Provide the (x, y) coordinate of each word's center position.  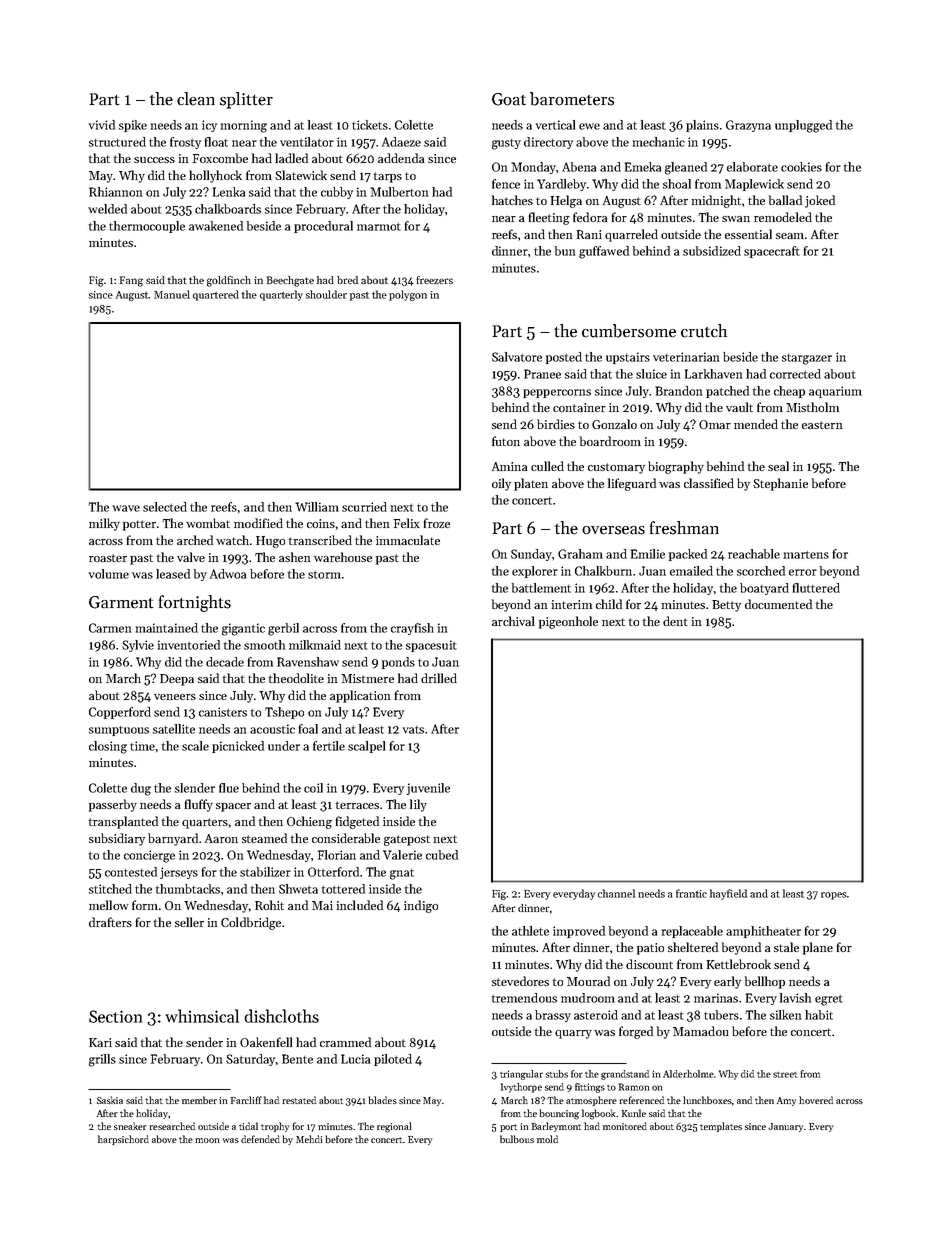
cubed (442, 855)
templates (721, 1127)
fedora (590, 217)
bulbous (517, 1139)
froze (437, 523)
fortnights (195, 603)
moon (207, 1140)
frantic (691, 893)
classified (709, 483)
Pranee (542, 374)
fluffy (199, 805)
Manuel (172, 294)
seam (790, 236)
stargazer (807, 359)
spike (133, 126)
